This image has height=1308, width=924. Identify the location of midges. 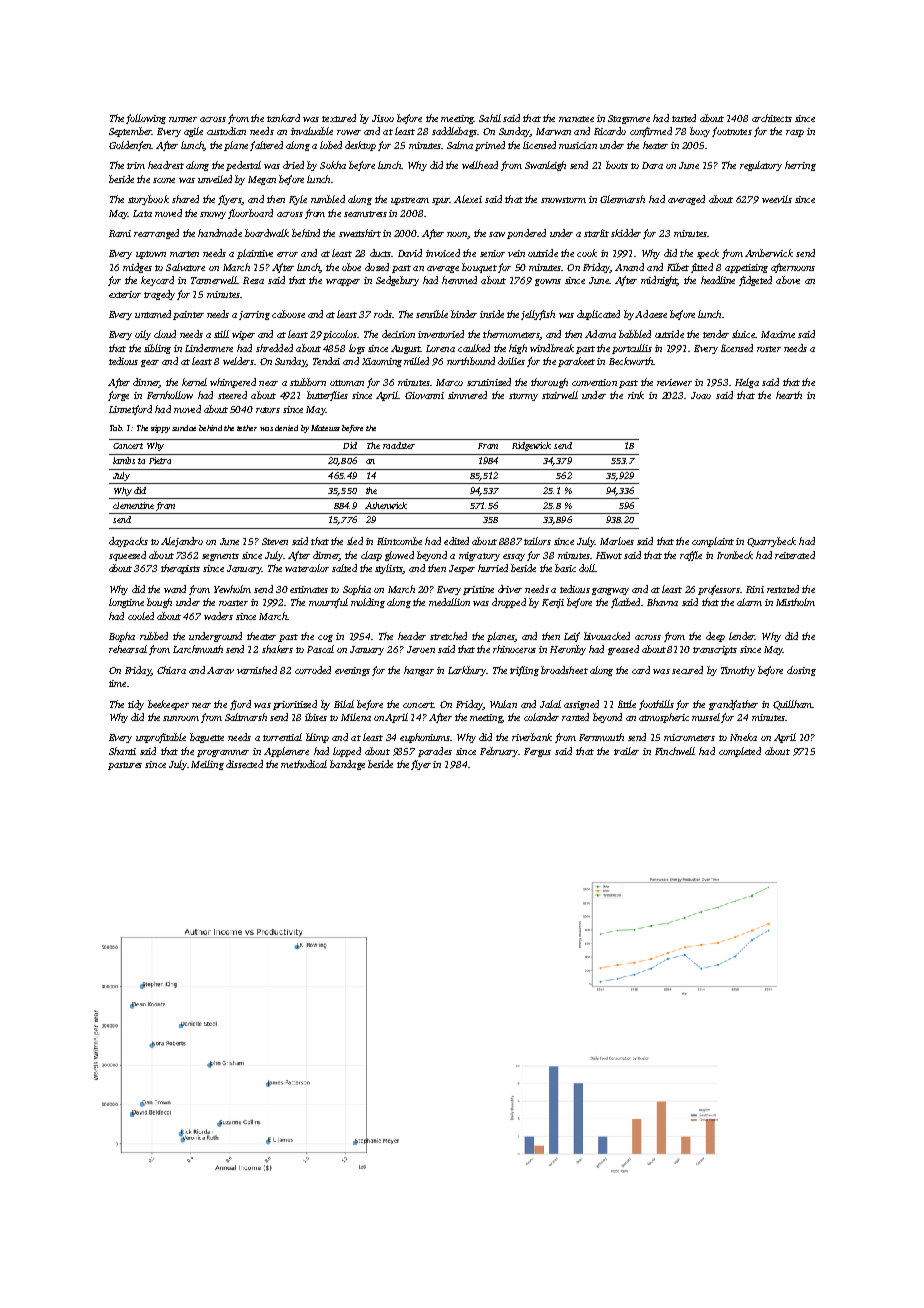
(137, 268).
